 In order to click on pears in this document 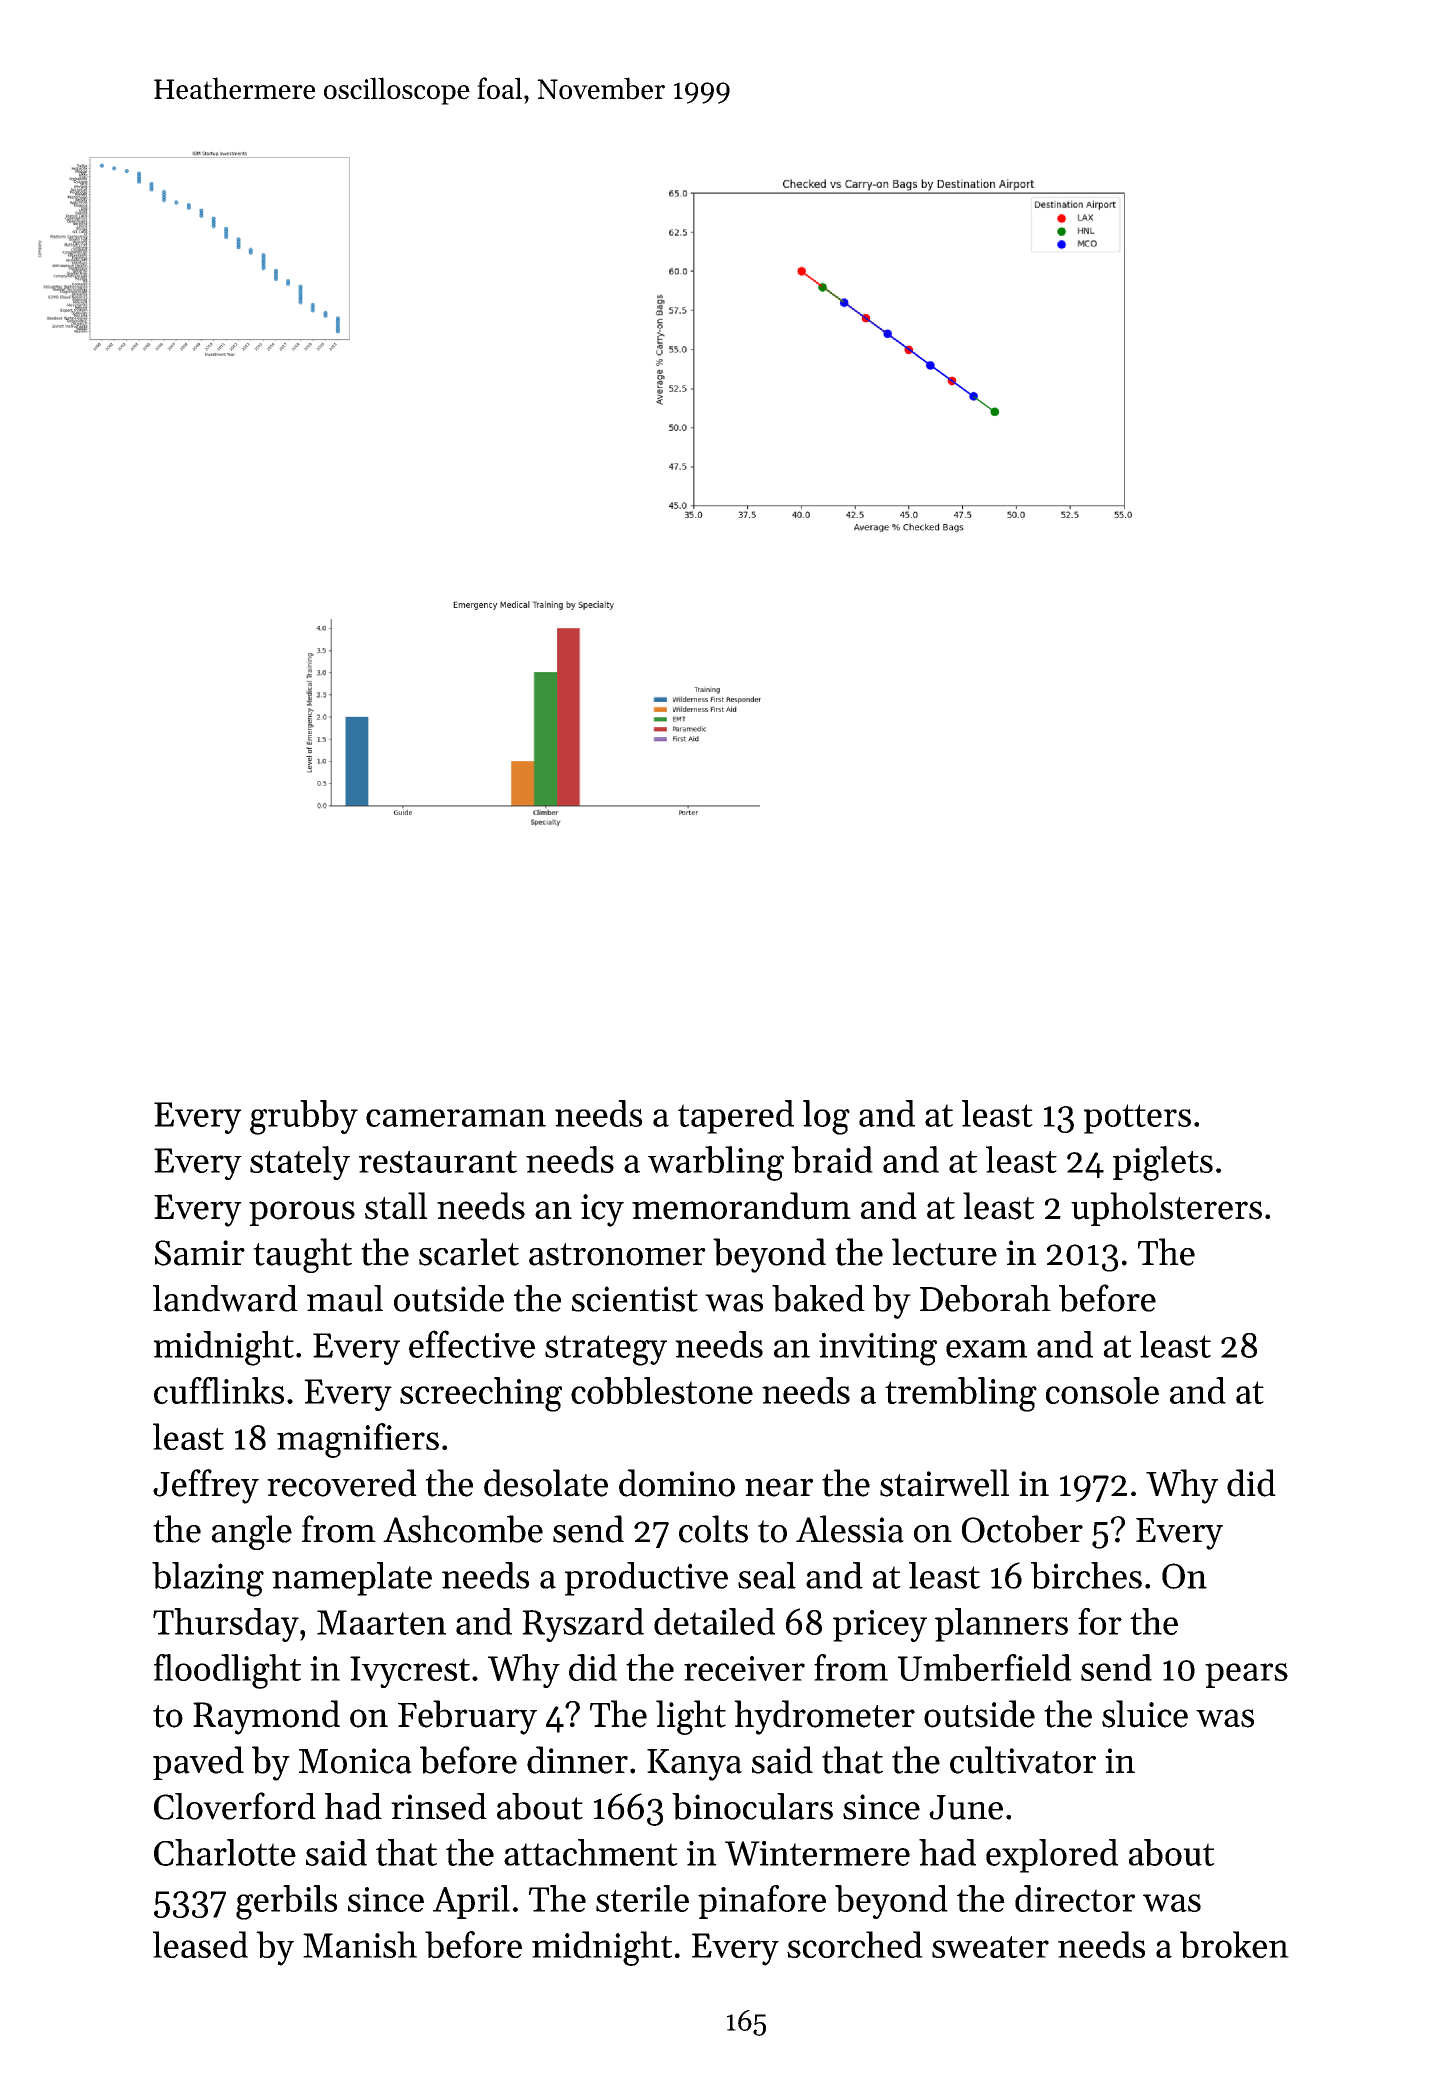, I will do `click(1246, 1675)`.
